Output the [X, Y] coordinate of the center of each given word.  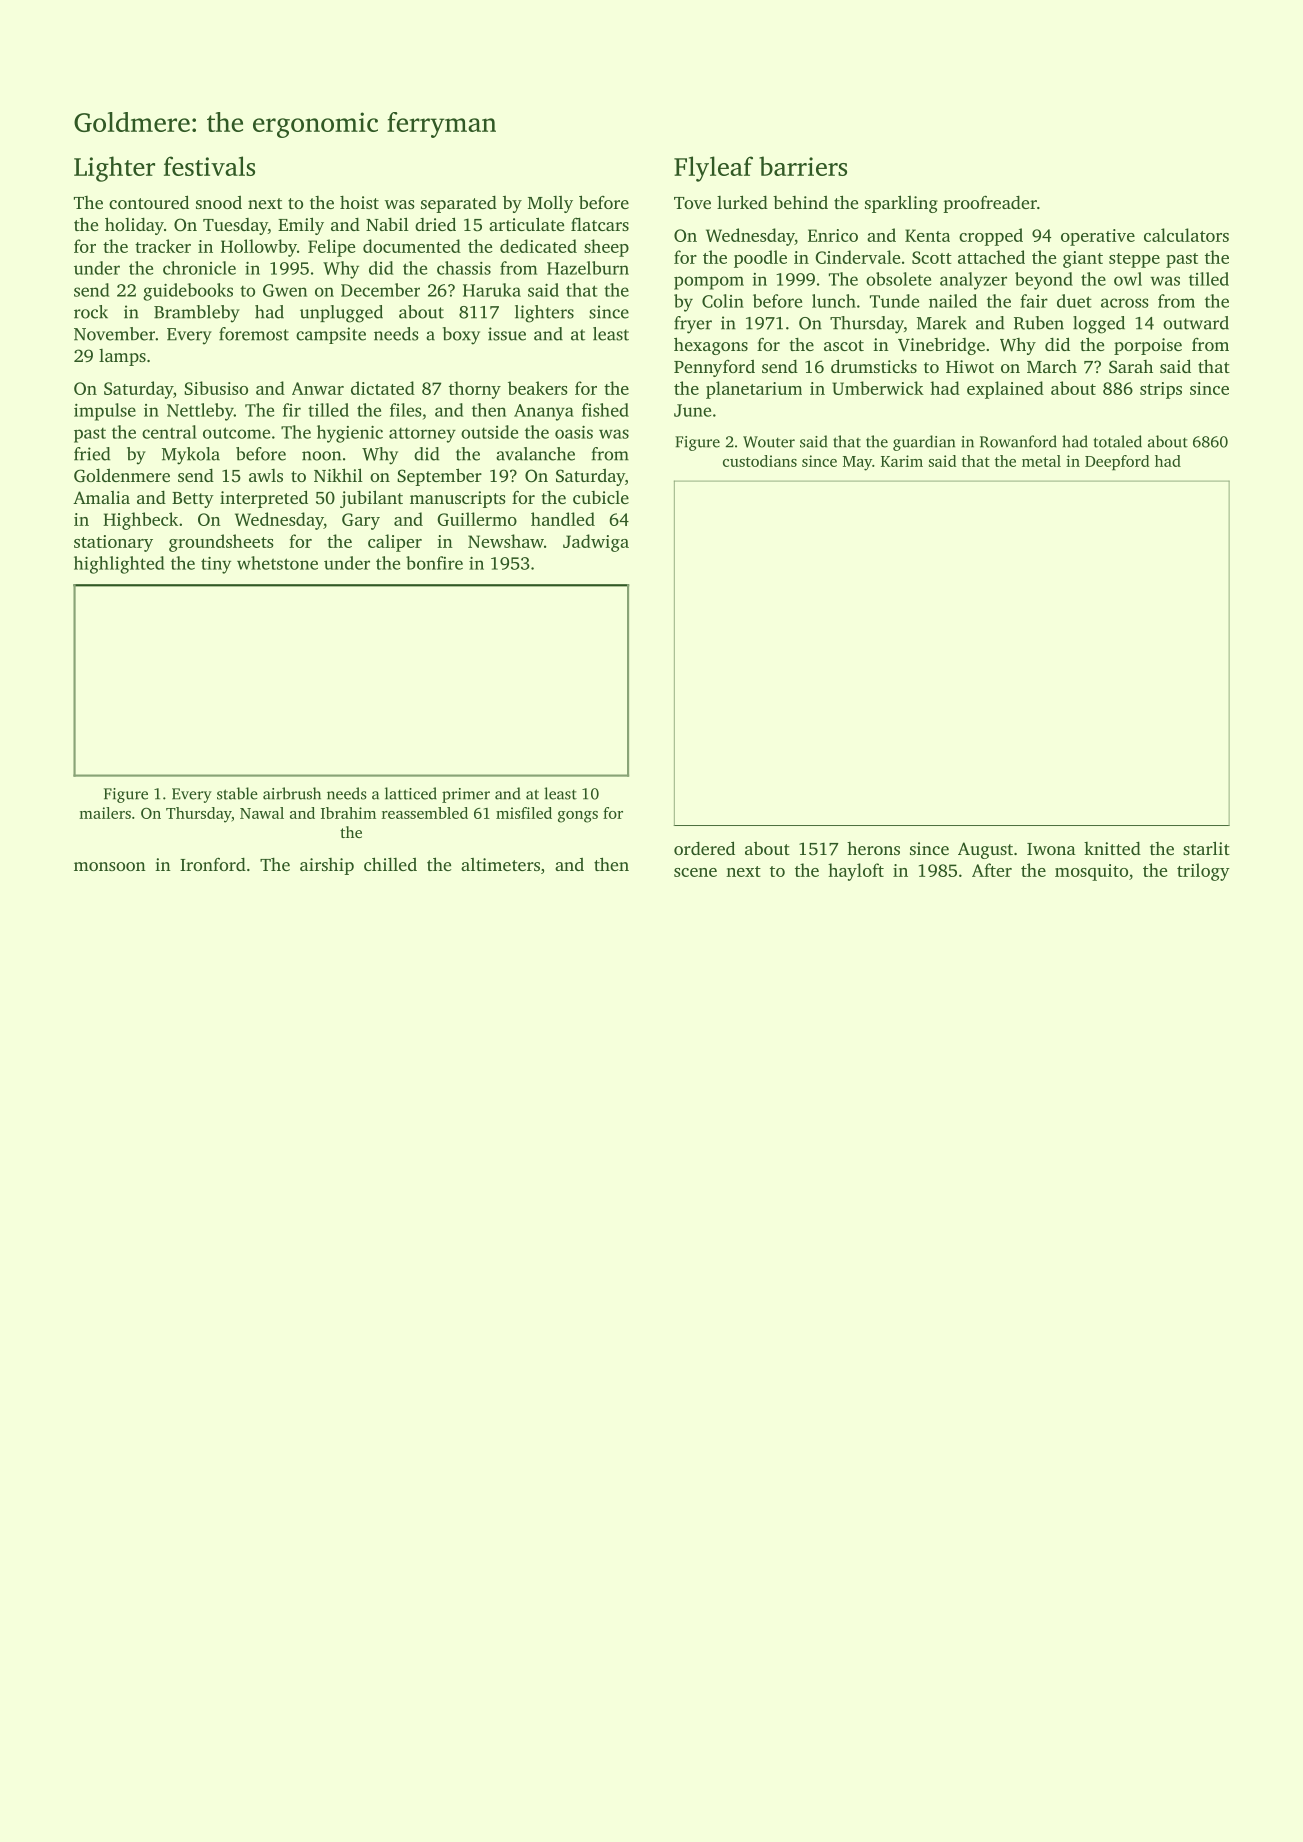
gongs [578, 817]
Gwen [285, 290]
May [857, 463]
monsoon [110, 866]
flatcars [600, 224]
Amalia [101, 497]
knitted [1112, 848]
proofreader [990, 204]
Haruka [492, 290]
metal [1041, 461]
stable [237, 793]
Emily [301, 226]
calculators [1186, 235]
